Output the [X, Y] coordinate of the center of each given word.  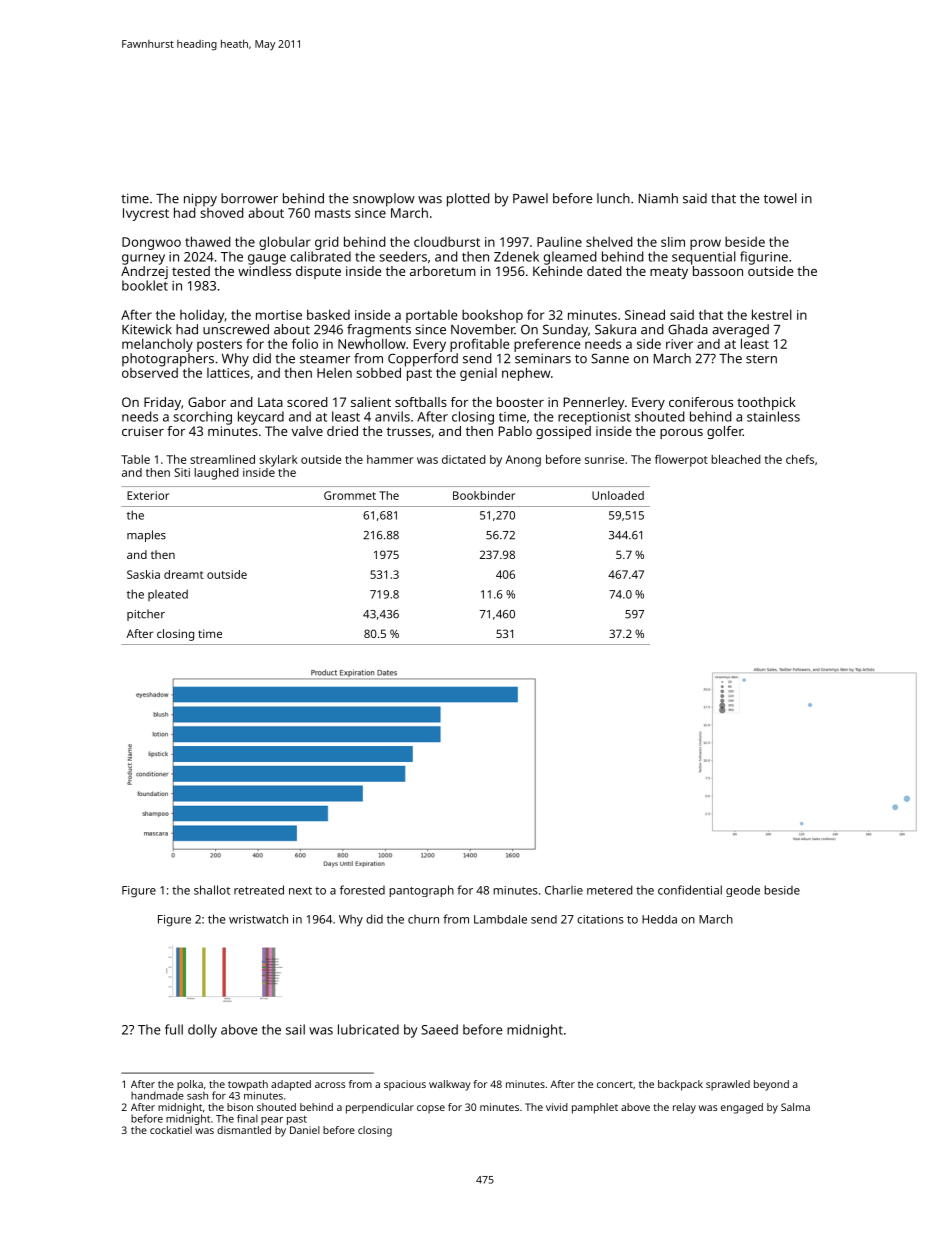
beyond [771, 1085]
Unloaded [618, 495]
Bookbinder [484, 495]
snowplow [384, 200]
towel [780, 198]
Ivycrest [146, 214]
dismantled [244, 1130]
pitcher [146, 615]
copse [431, 1109]
